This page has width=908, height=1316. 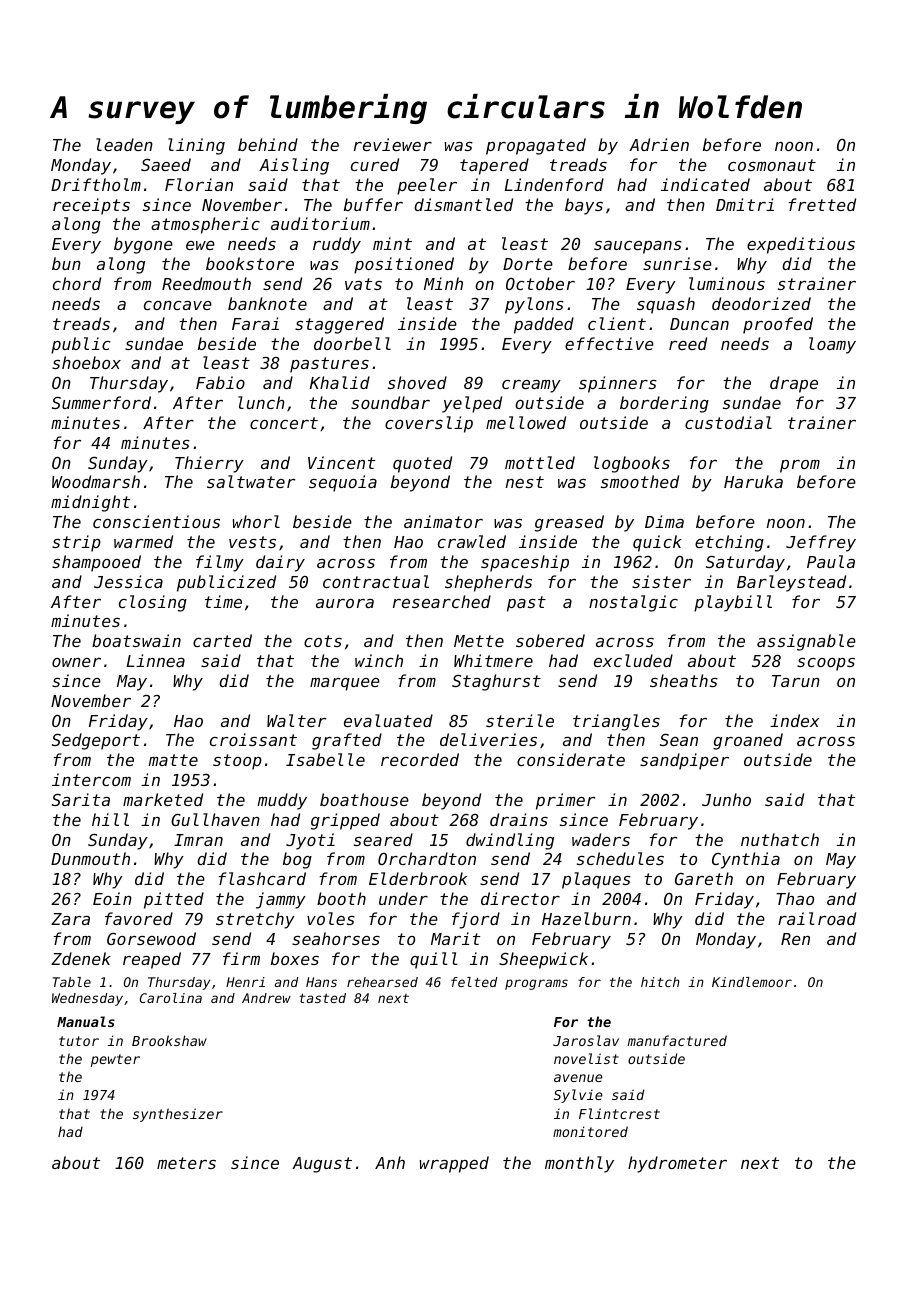 What do you see at coordinates (169, 1040) in the page?
I see `Brookshaw` at bounding box center [169, 1040].
